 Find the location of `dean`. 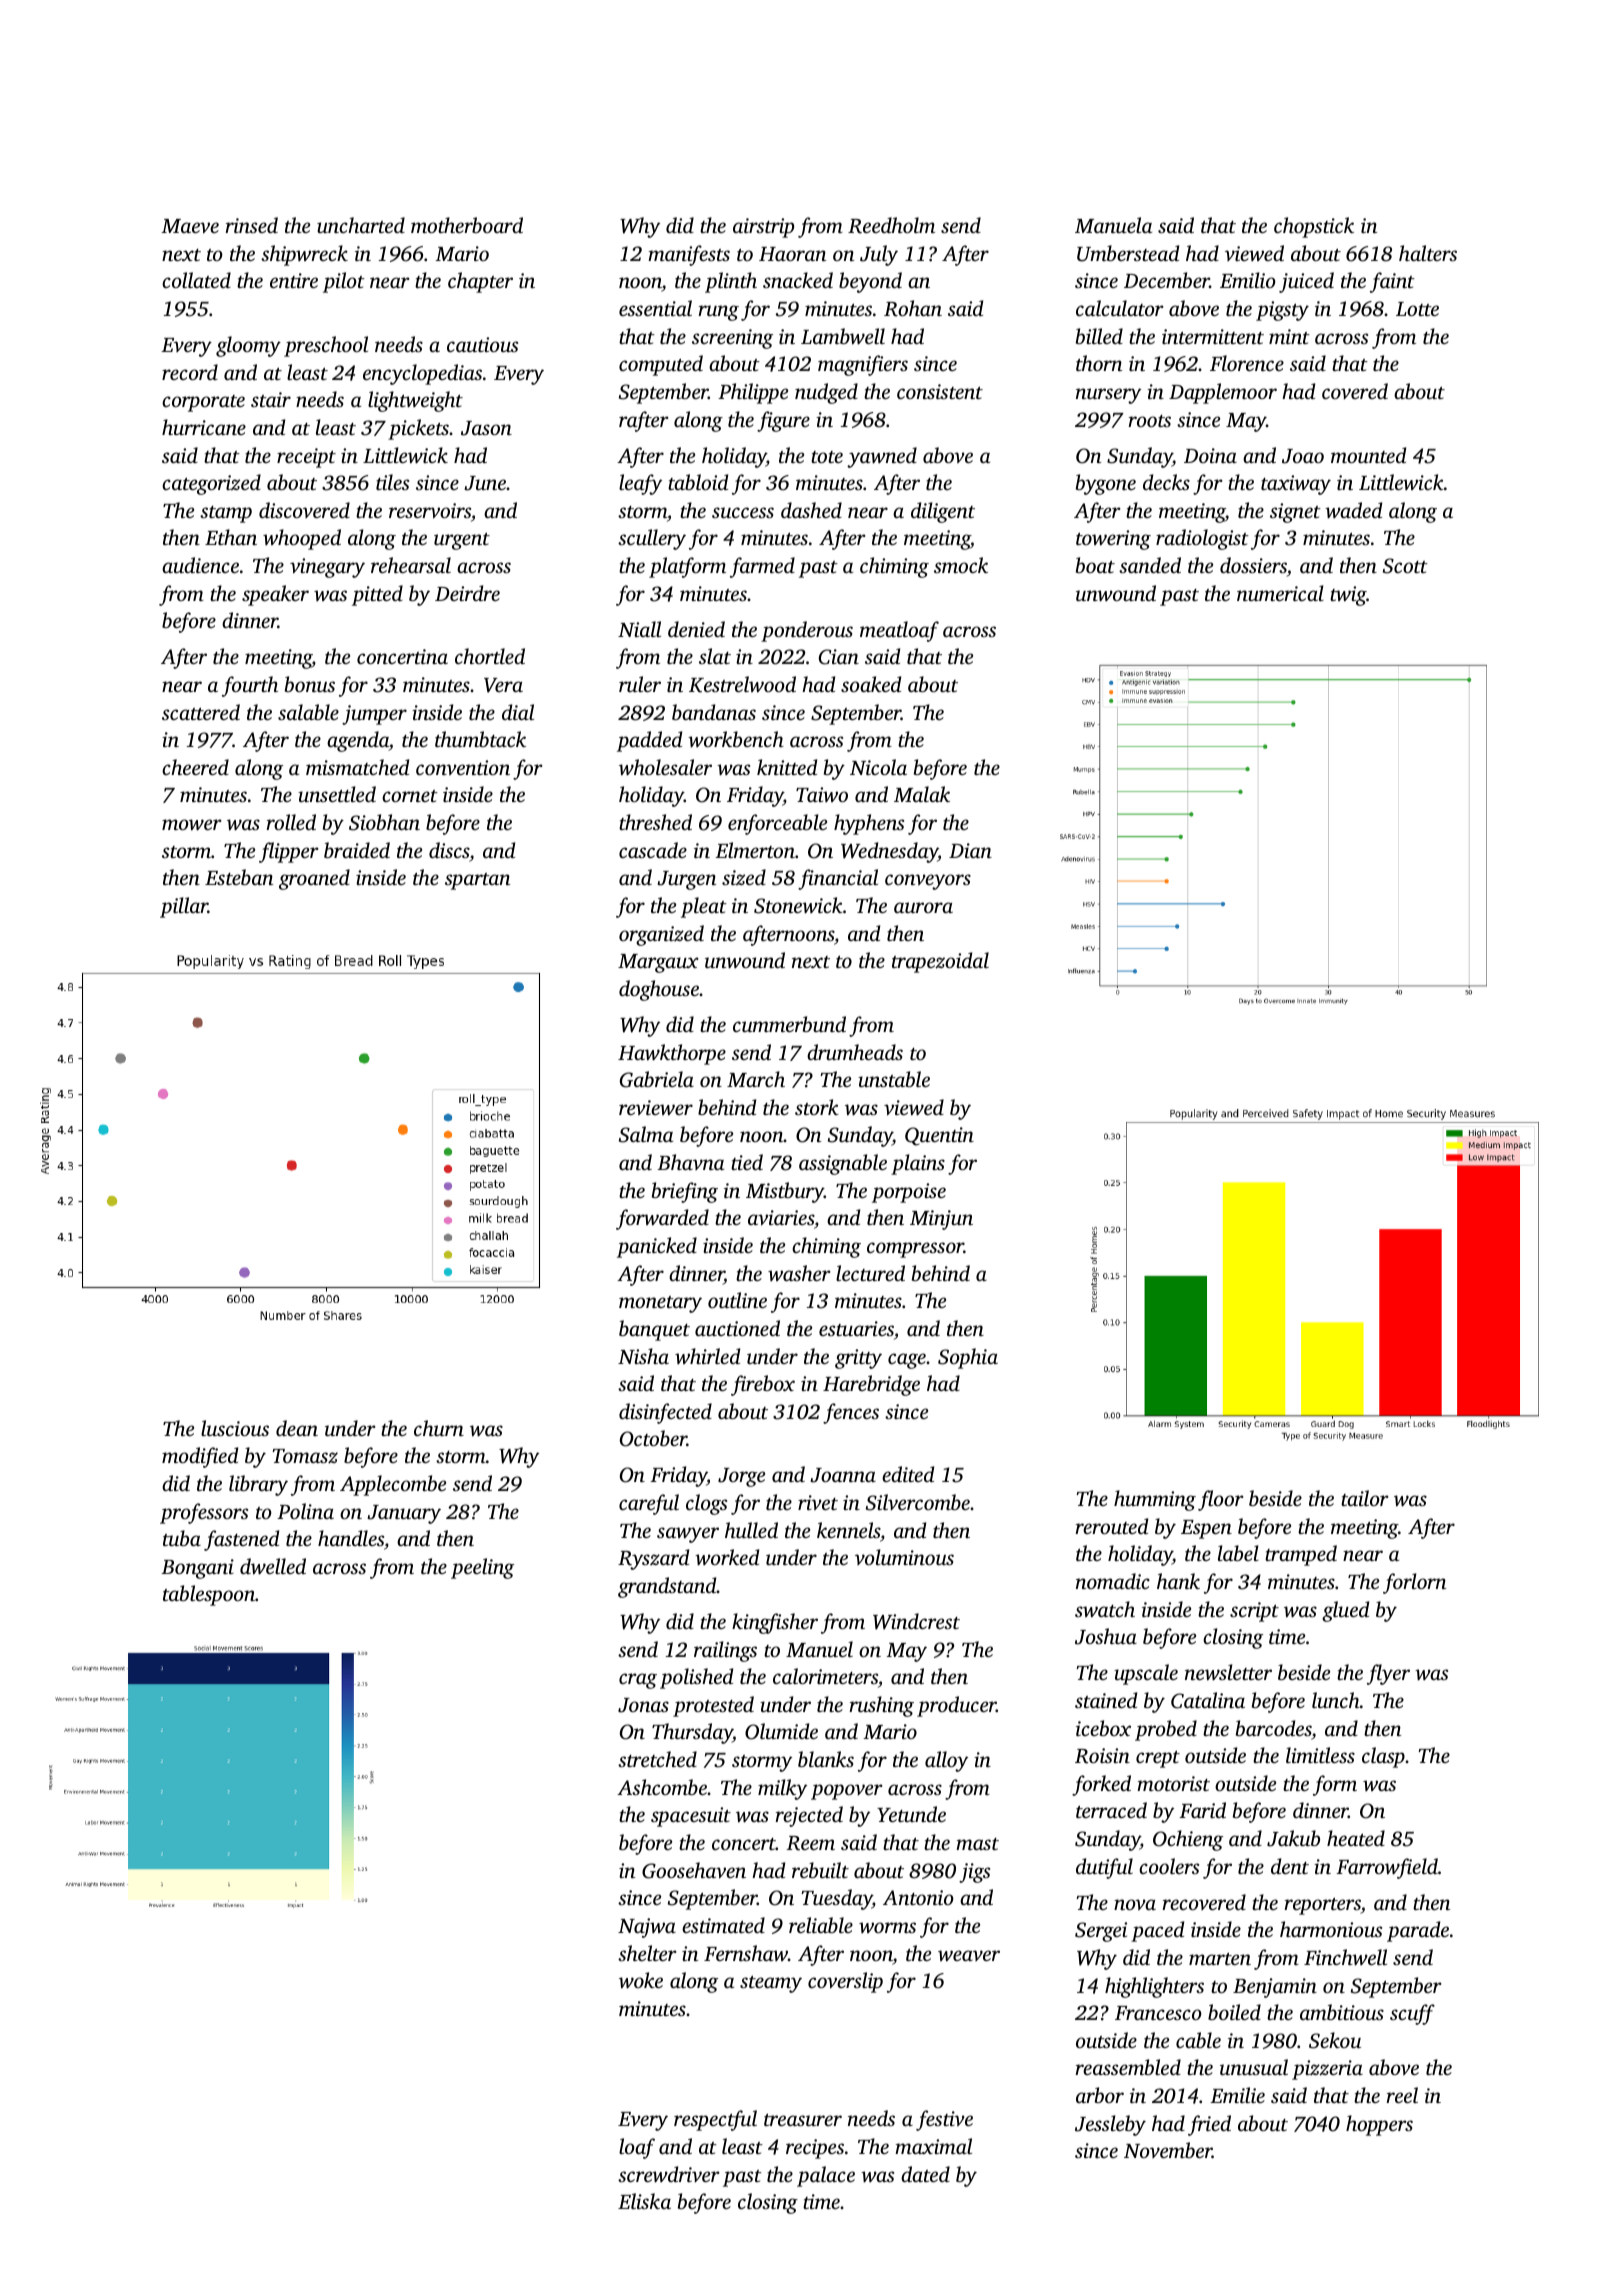

dean is located at coordinates (297, 1428).
